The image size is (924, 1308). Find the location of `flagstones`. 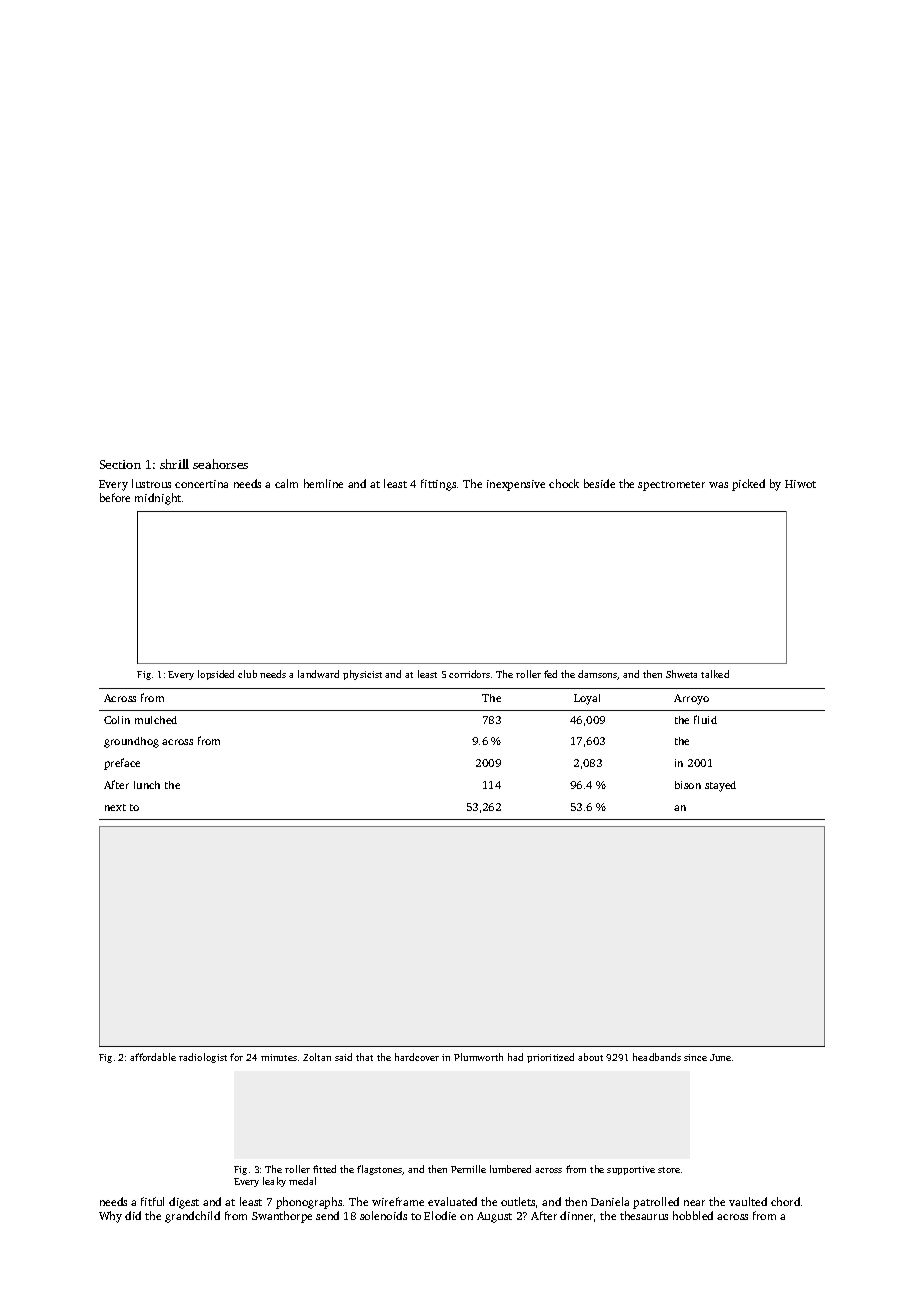

flagstones is located at coordinates (380, 1170).
